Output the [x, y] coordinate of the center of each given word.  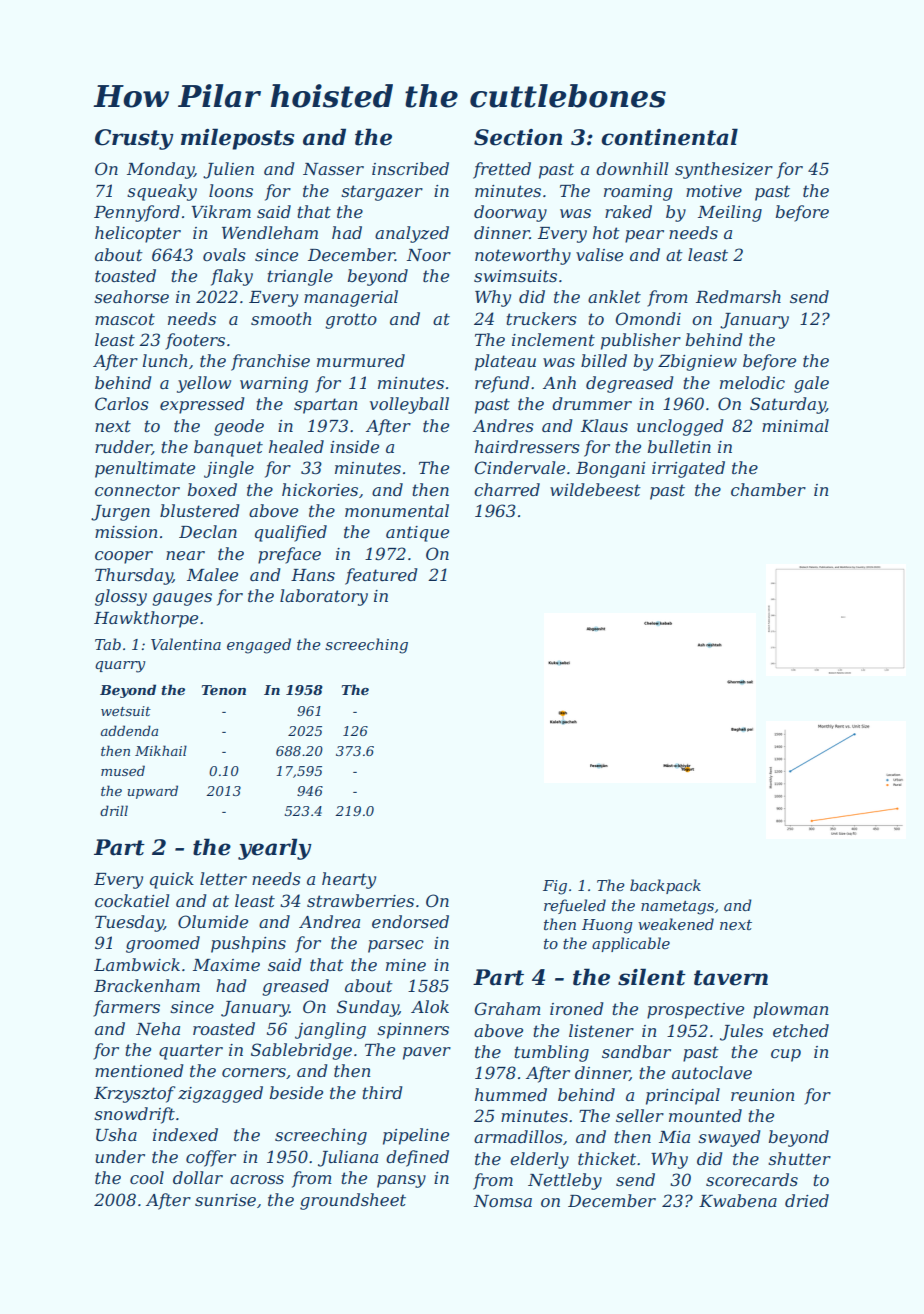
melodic [752, 382]
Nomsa [503, 1201]
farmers [126, 1008]
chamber [768, 489]
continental [669, 137]
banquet [228, 448]
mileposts [237, 139]
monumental [397, 510]
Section [518, 137]
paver [427, 1053]
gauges [182, 599]
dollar [198, 1177]
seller [640, 1115]
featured [381, 576]
